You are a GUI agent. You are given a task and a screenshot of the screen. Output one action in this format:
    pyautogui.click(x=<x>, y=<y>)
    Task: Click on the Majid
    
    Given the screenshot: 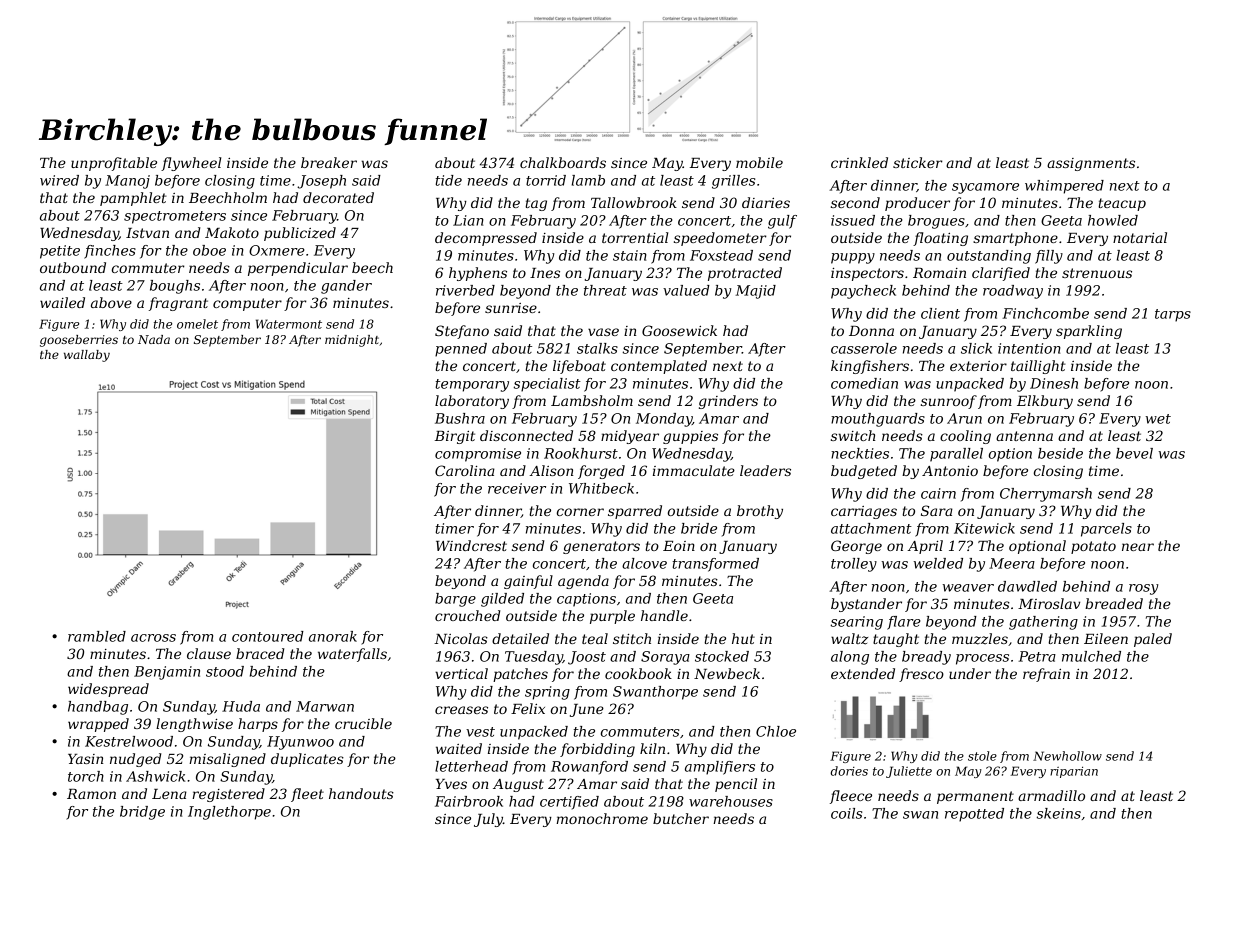 What is the action you would take?
    pyautogui.click(x=755, y=292)
